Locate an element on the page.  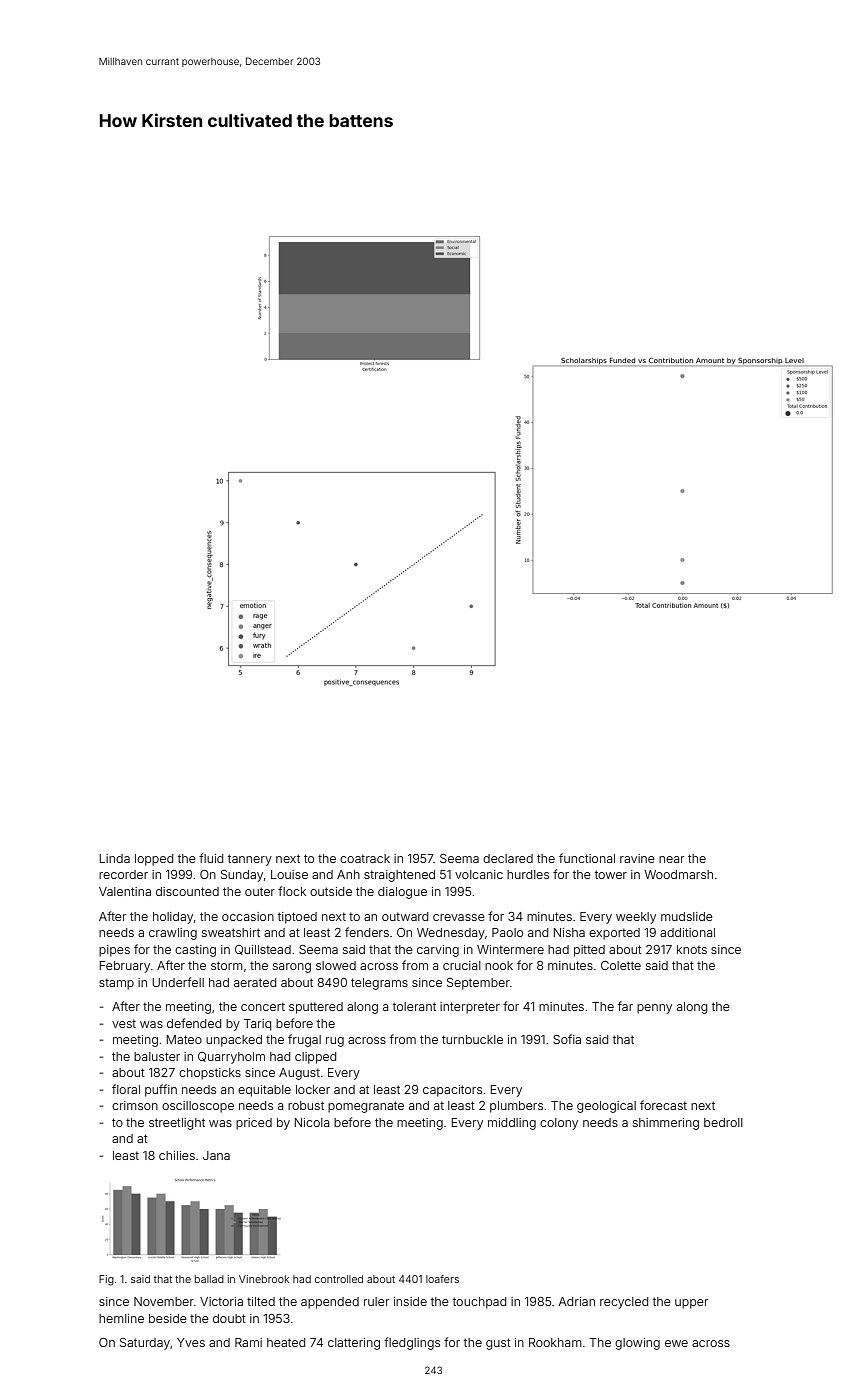
crawling is located at coordinates (173, 934).
